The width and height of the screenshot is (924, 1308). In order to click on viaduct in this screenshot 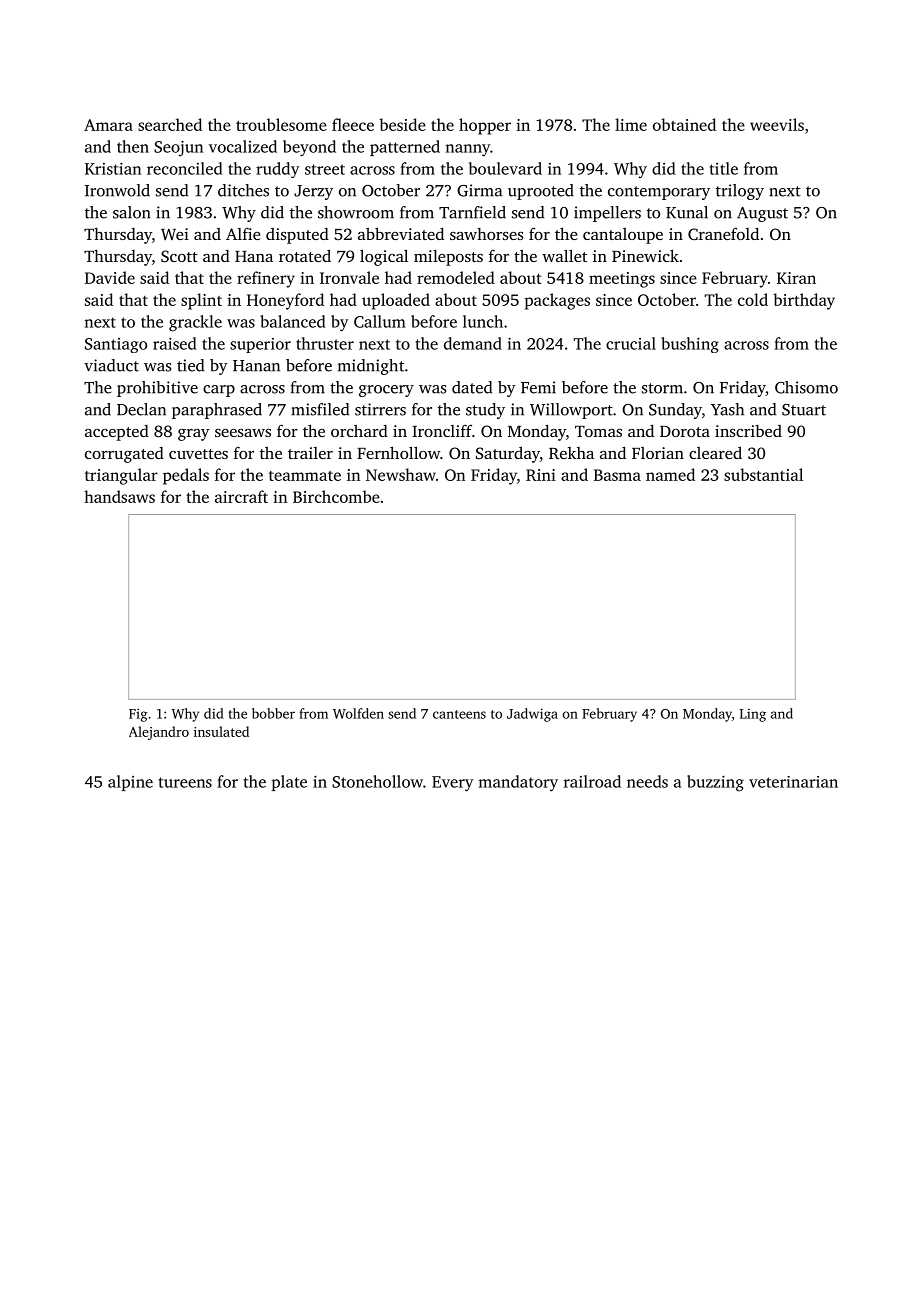, I will do `click(111, 365)`.
